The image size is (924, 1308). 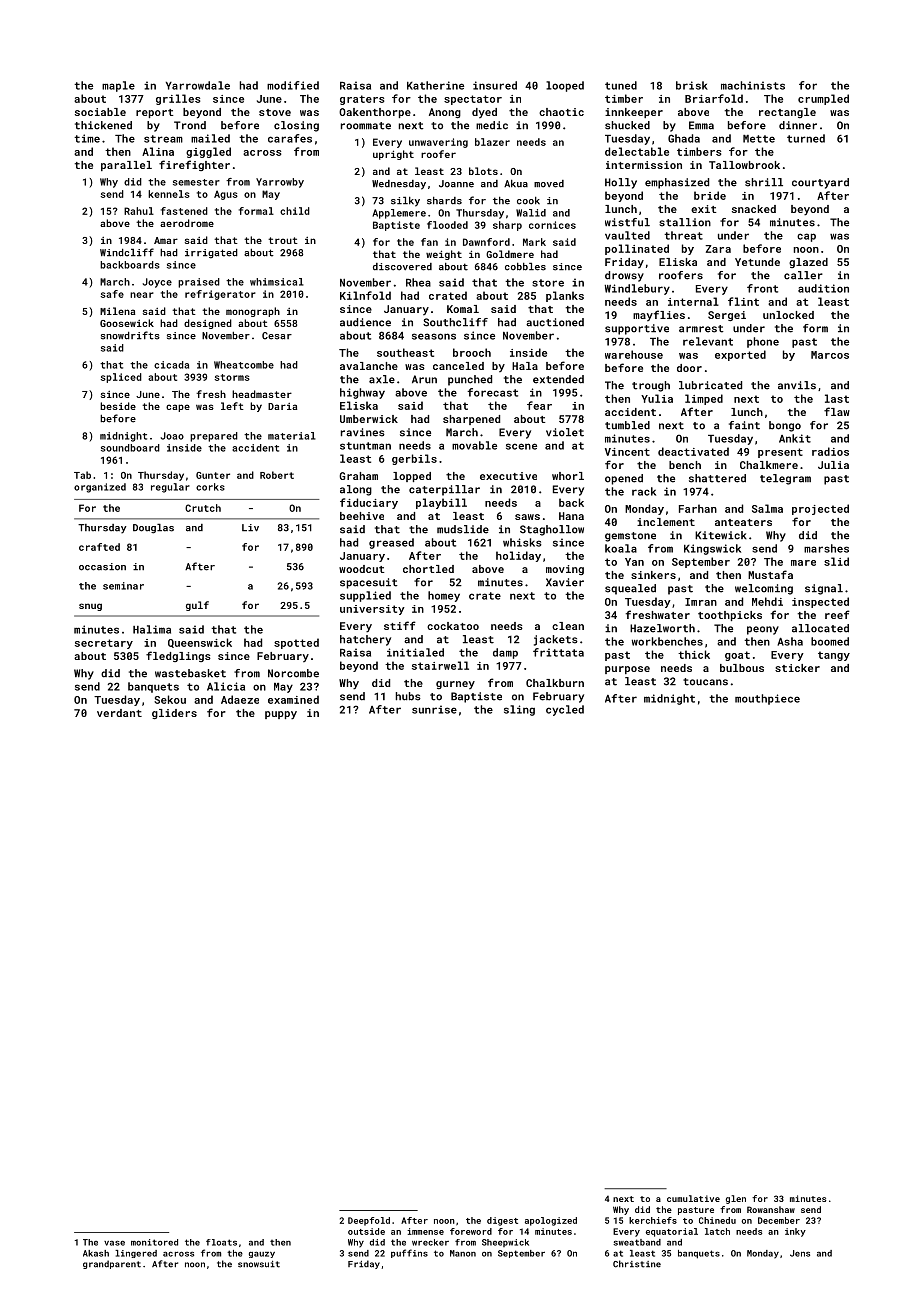 What do you see at coordinates (283, 240) in the document?
I see `trout` at bounding box center [283, 240].
